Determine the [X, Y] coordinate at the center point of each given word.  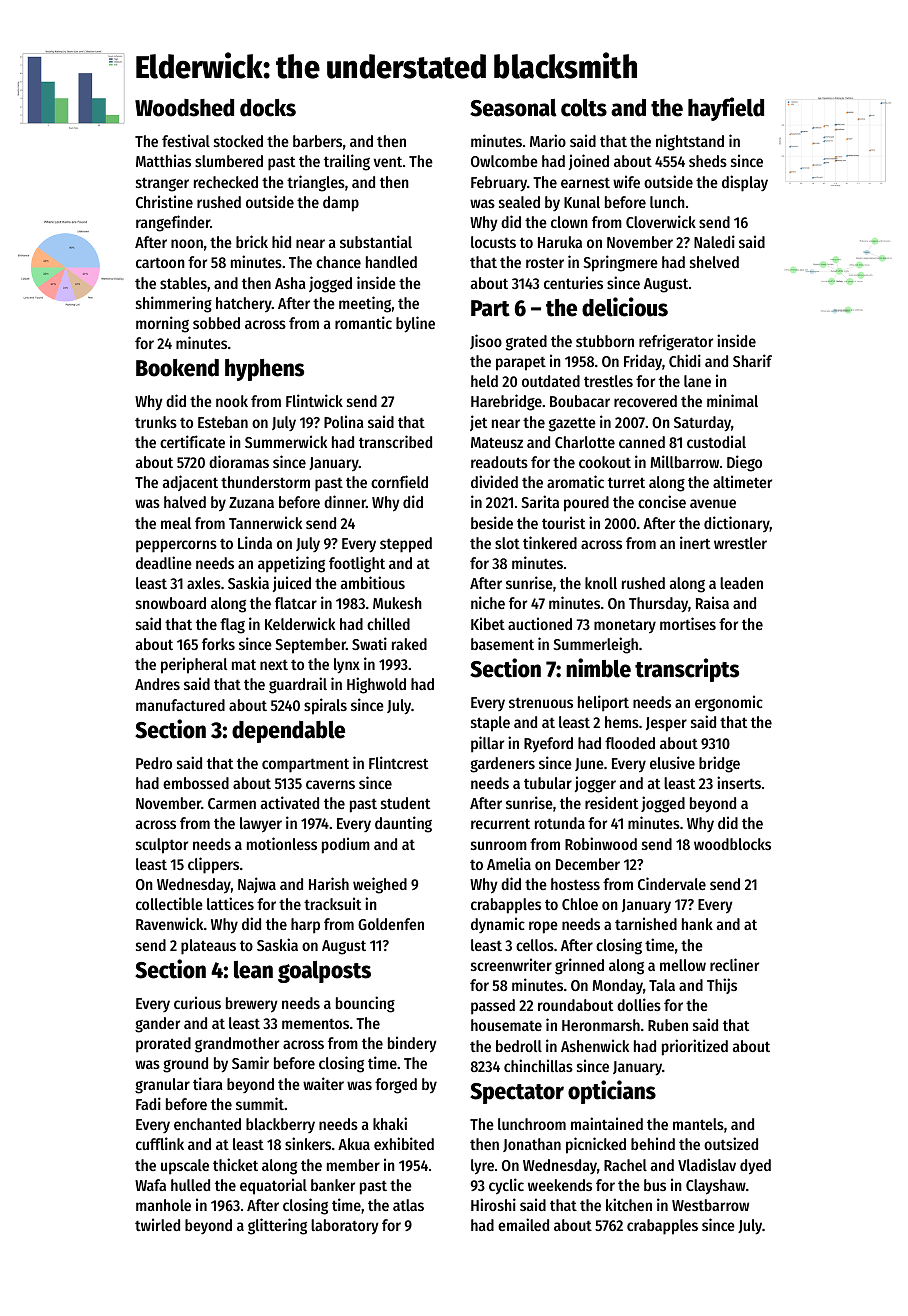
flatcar [296, 603]
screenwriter [511, 964]
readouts [499, 462]
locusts [493, 242]
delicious [625, 307]
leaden [741, 583]
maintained [607, 1123]
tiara [208, 1083]
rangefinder [173, 223]
